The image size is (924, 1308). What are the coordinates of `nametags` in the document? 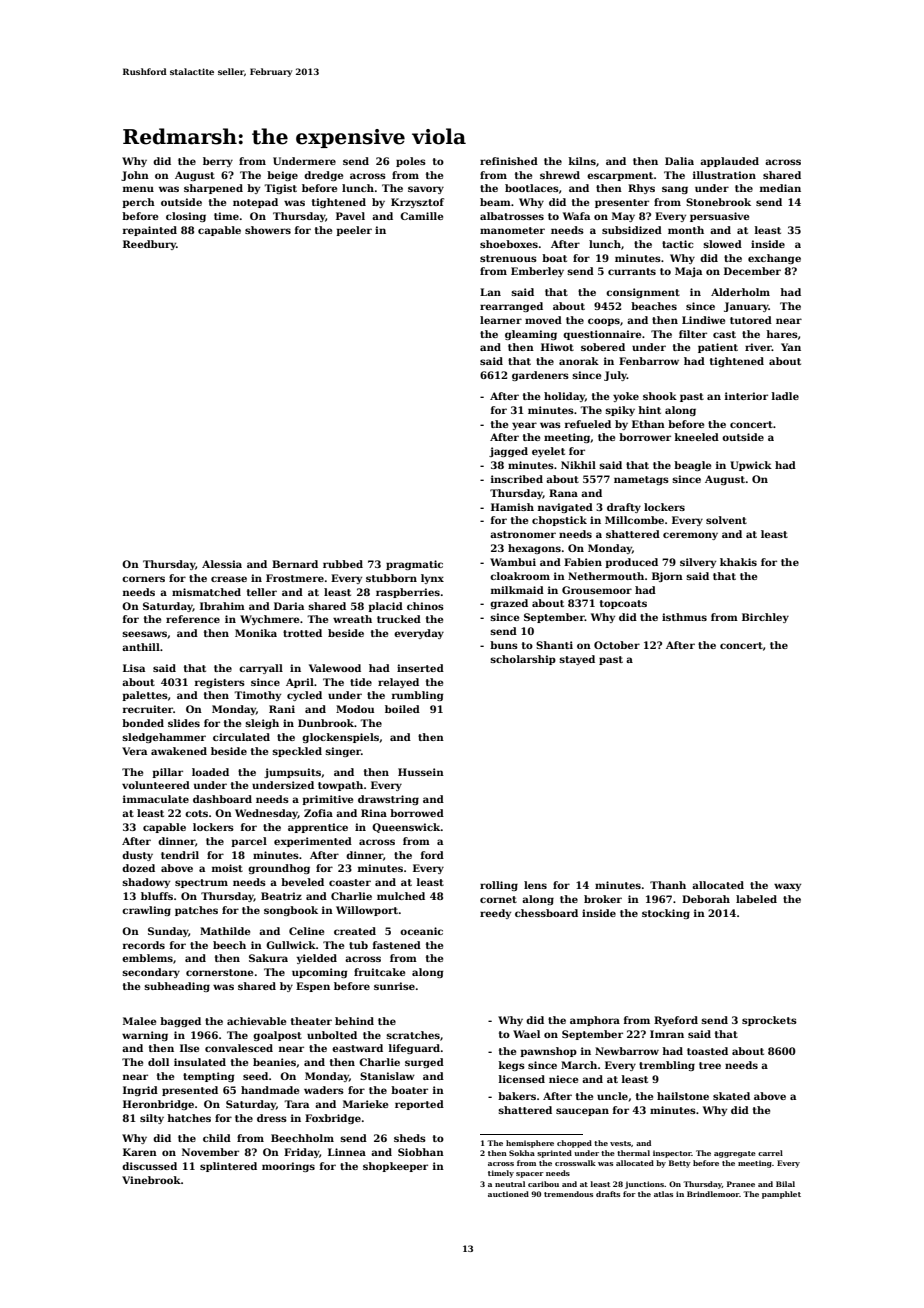 It's located at (641, 480).
